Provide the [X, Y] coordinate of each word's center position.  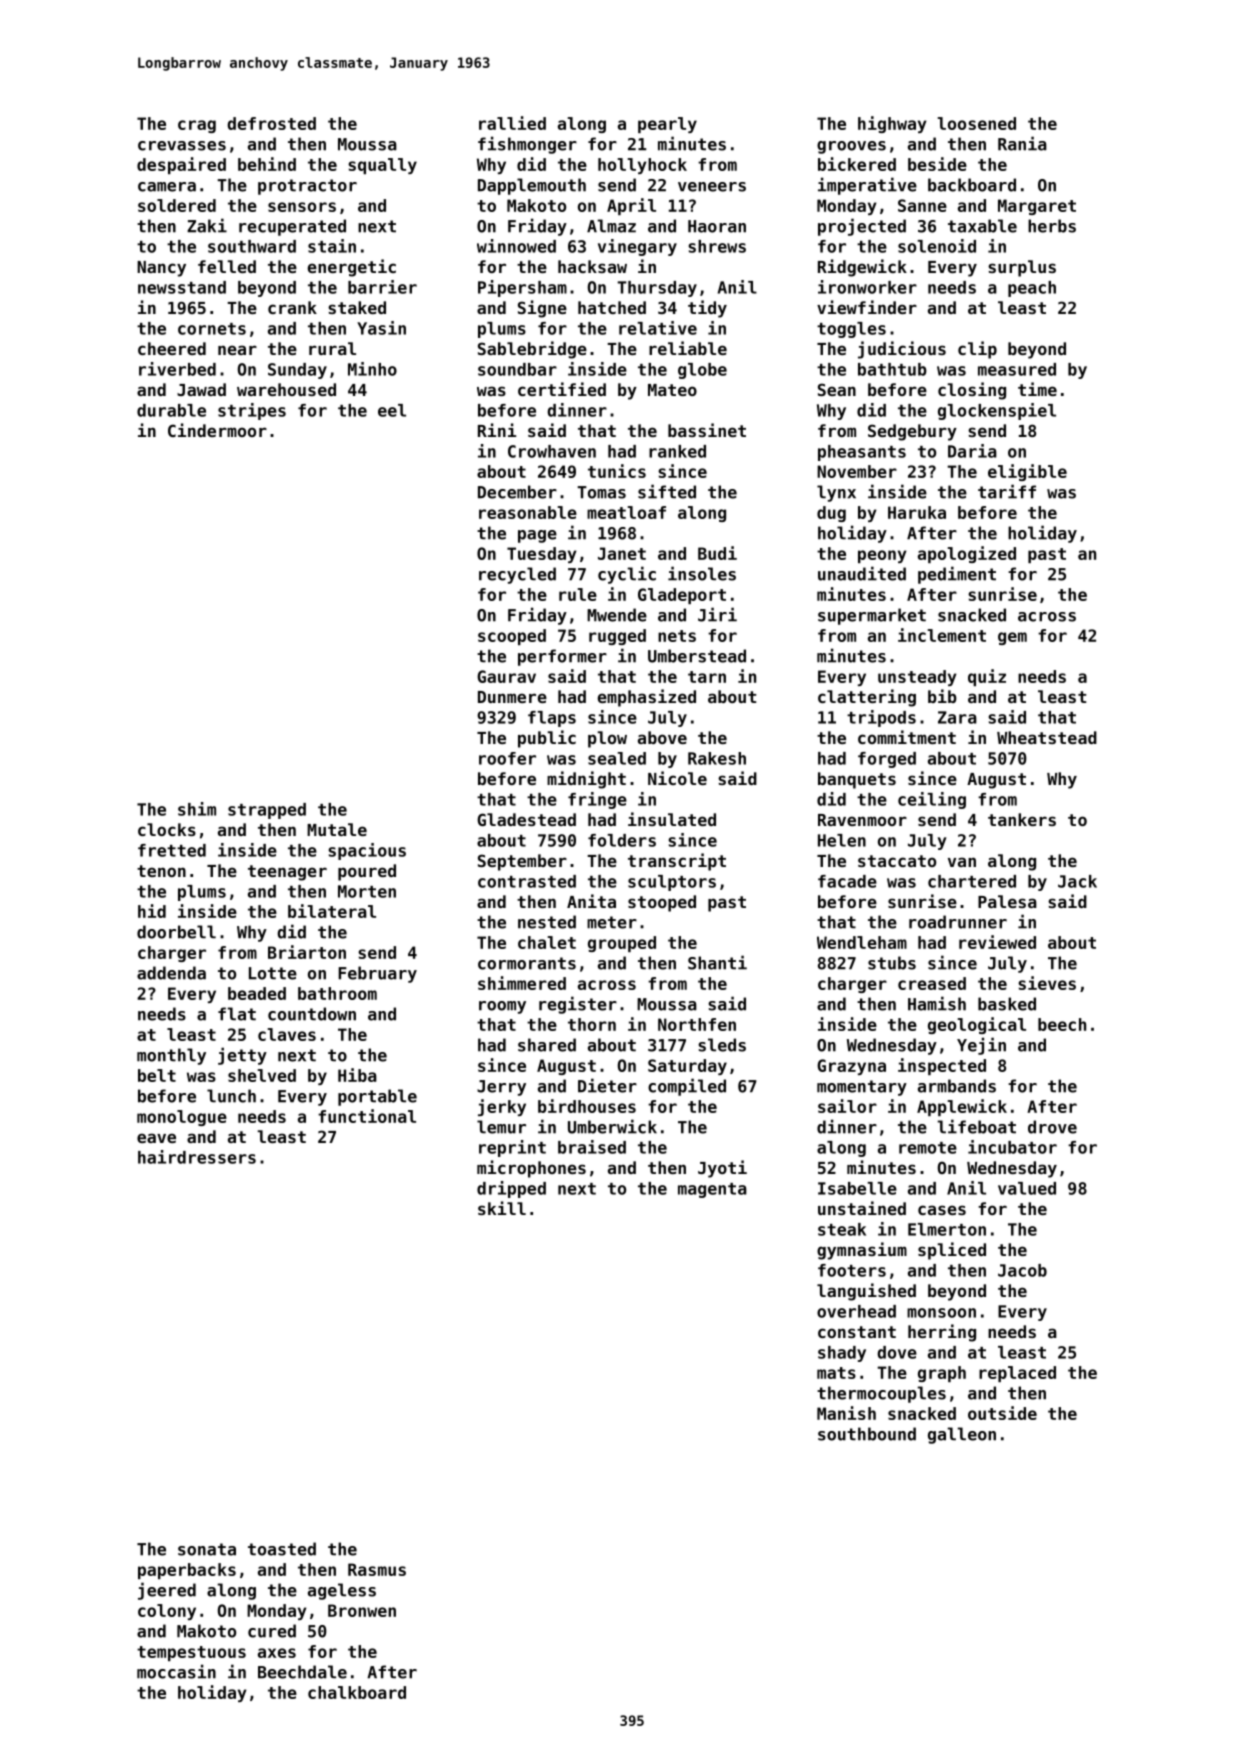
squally [382, 166]
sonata [207, 1549]
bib [942, 696]
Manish [846, 1413]
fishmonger [527, 145]
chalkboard [357, 1692]
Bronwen [362, 1610]
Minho [372, 369]
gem [1012, 638]
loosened [977, 123]
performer [562, 657]
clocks [167, 829]
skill [502, 1208]
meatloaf [626, 512]
